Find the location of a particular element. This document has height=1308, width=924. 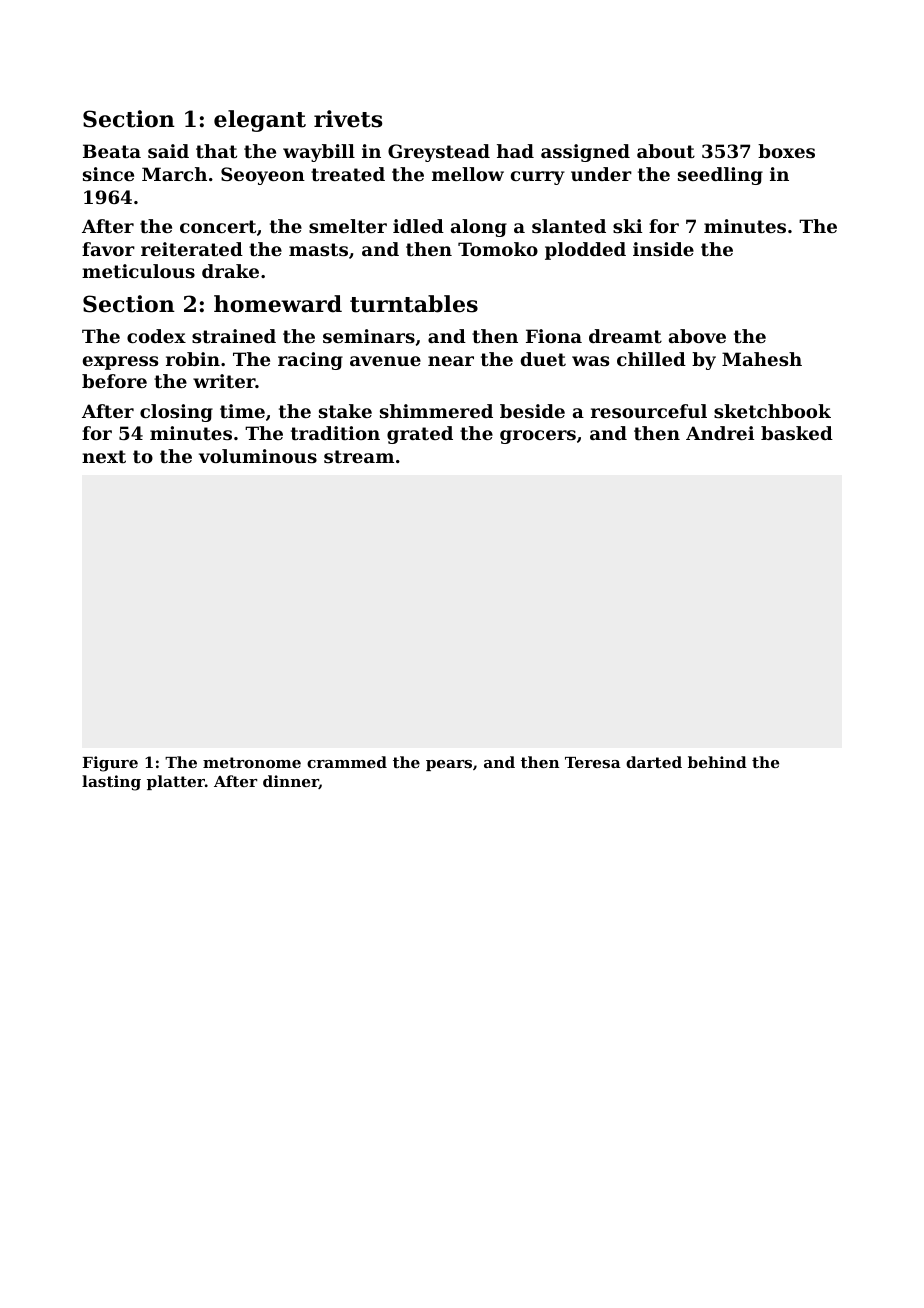

voluminous is located at coordinates (258, 456).
